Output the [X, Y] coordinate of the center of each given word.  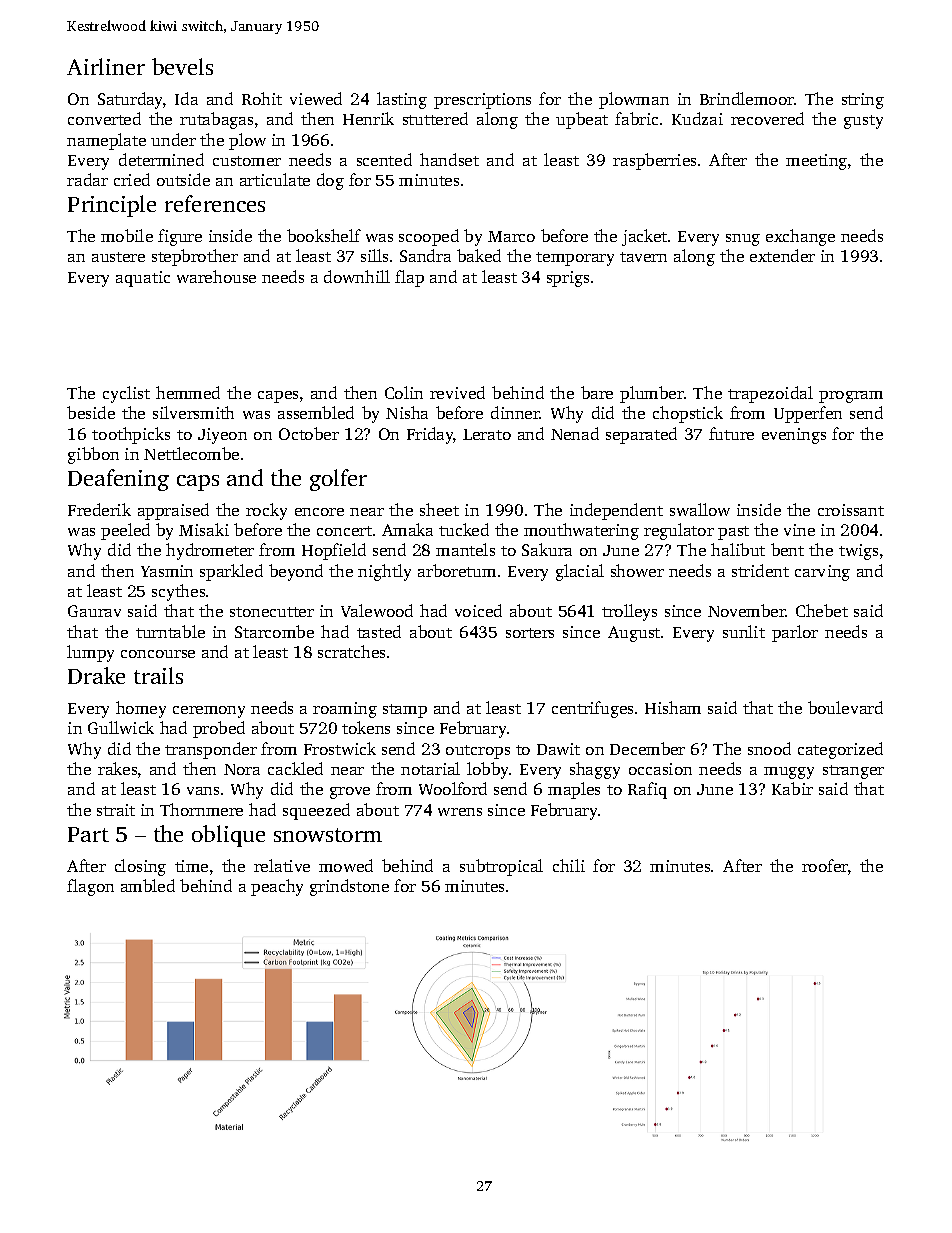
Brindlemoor [747, 98]
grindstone [349, 887]
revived [457, 392]
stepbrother [195, 257]
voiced [478, 610]
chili [569, 865]
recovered [767, 118]
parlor [795, 633]
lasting [402, 100]
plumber [652, 394]
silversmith [193, 412]
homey [141, 709]
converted [104, 118]
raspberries [654, 161]
